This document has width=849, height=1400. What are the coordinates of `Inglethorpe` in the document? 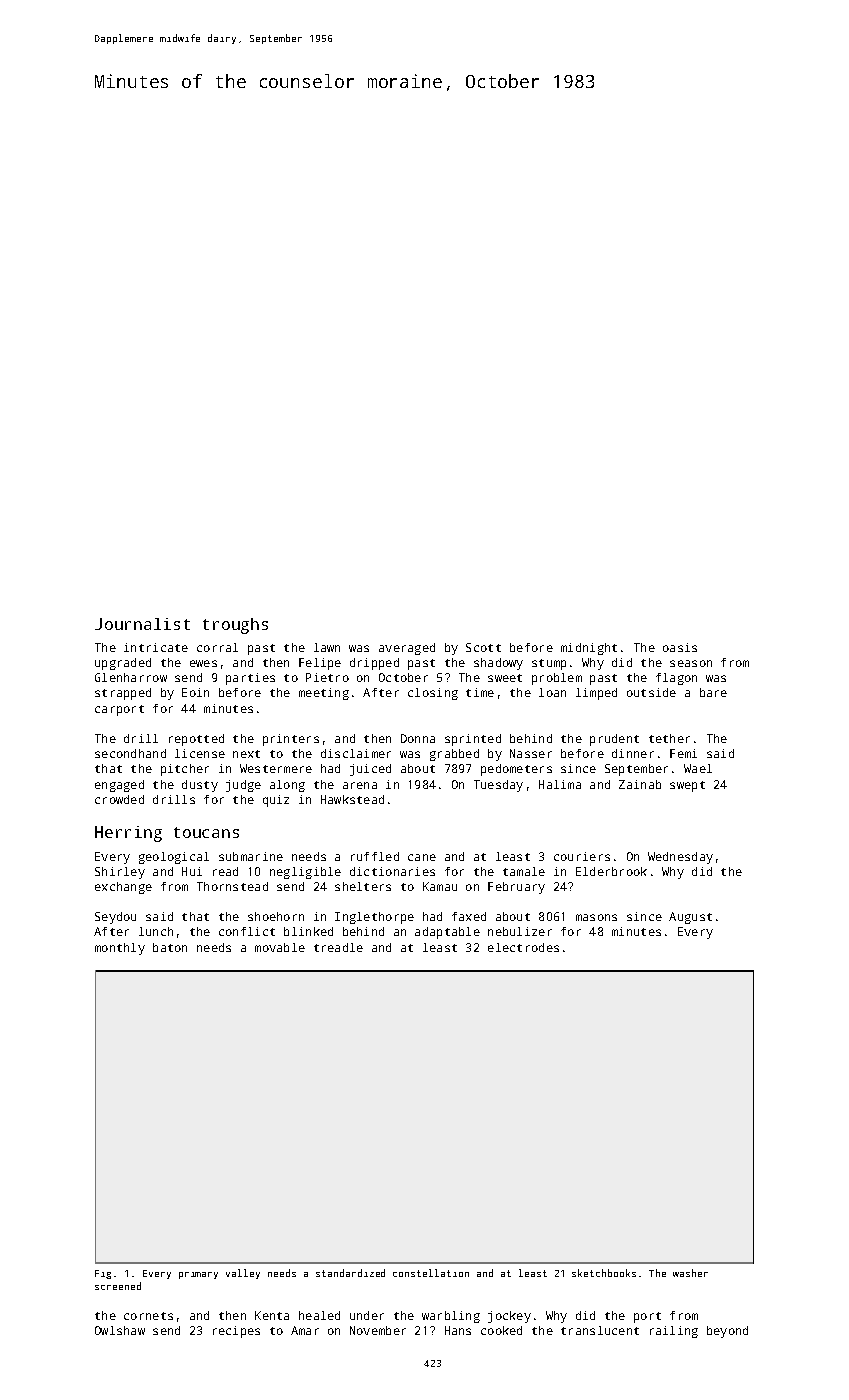 It's located at (374, 918).
